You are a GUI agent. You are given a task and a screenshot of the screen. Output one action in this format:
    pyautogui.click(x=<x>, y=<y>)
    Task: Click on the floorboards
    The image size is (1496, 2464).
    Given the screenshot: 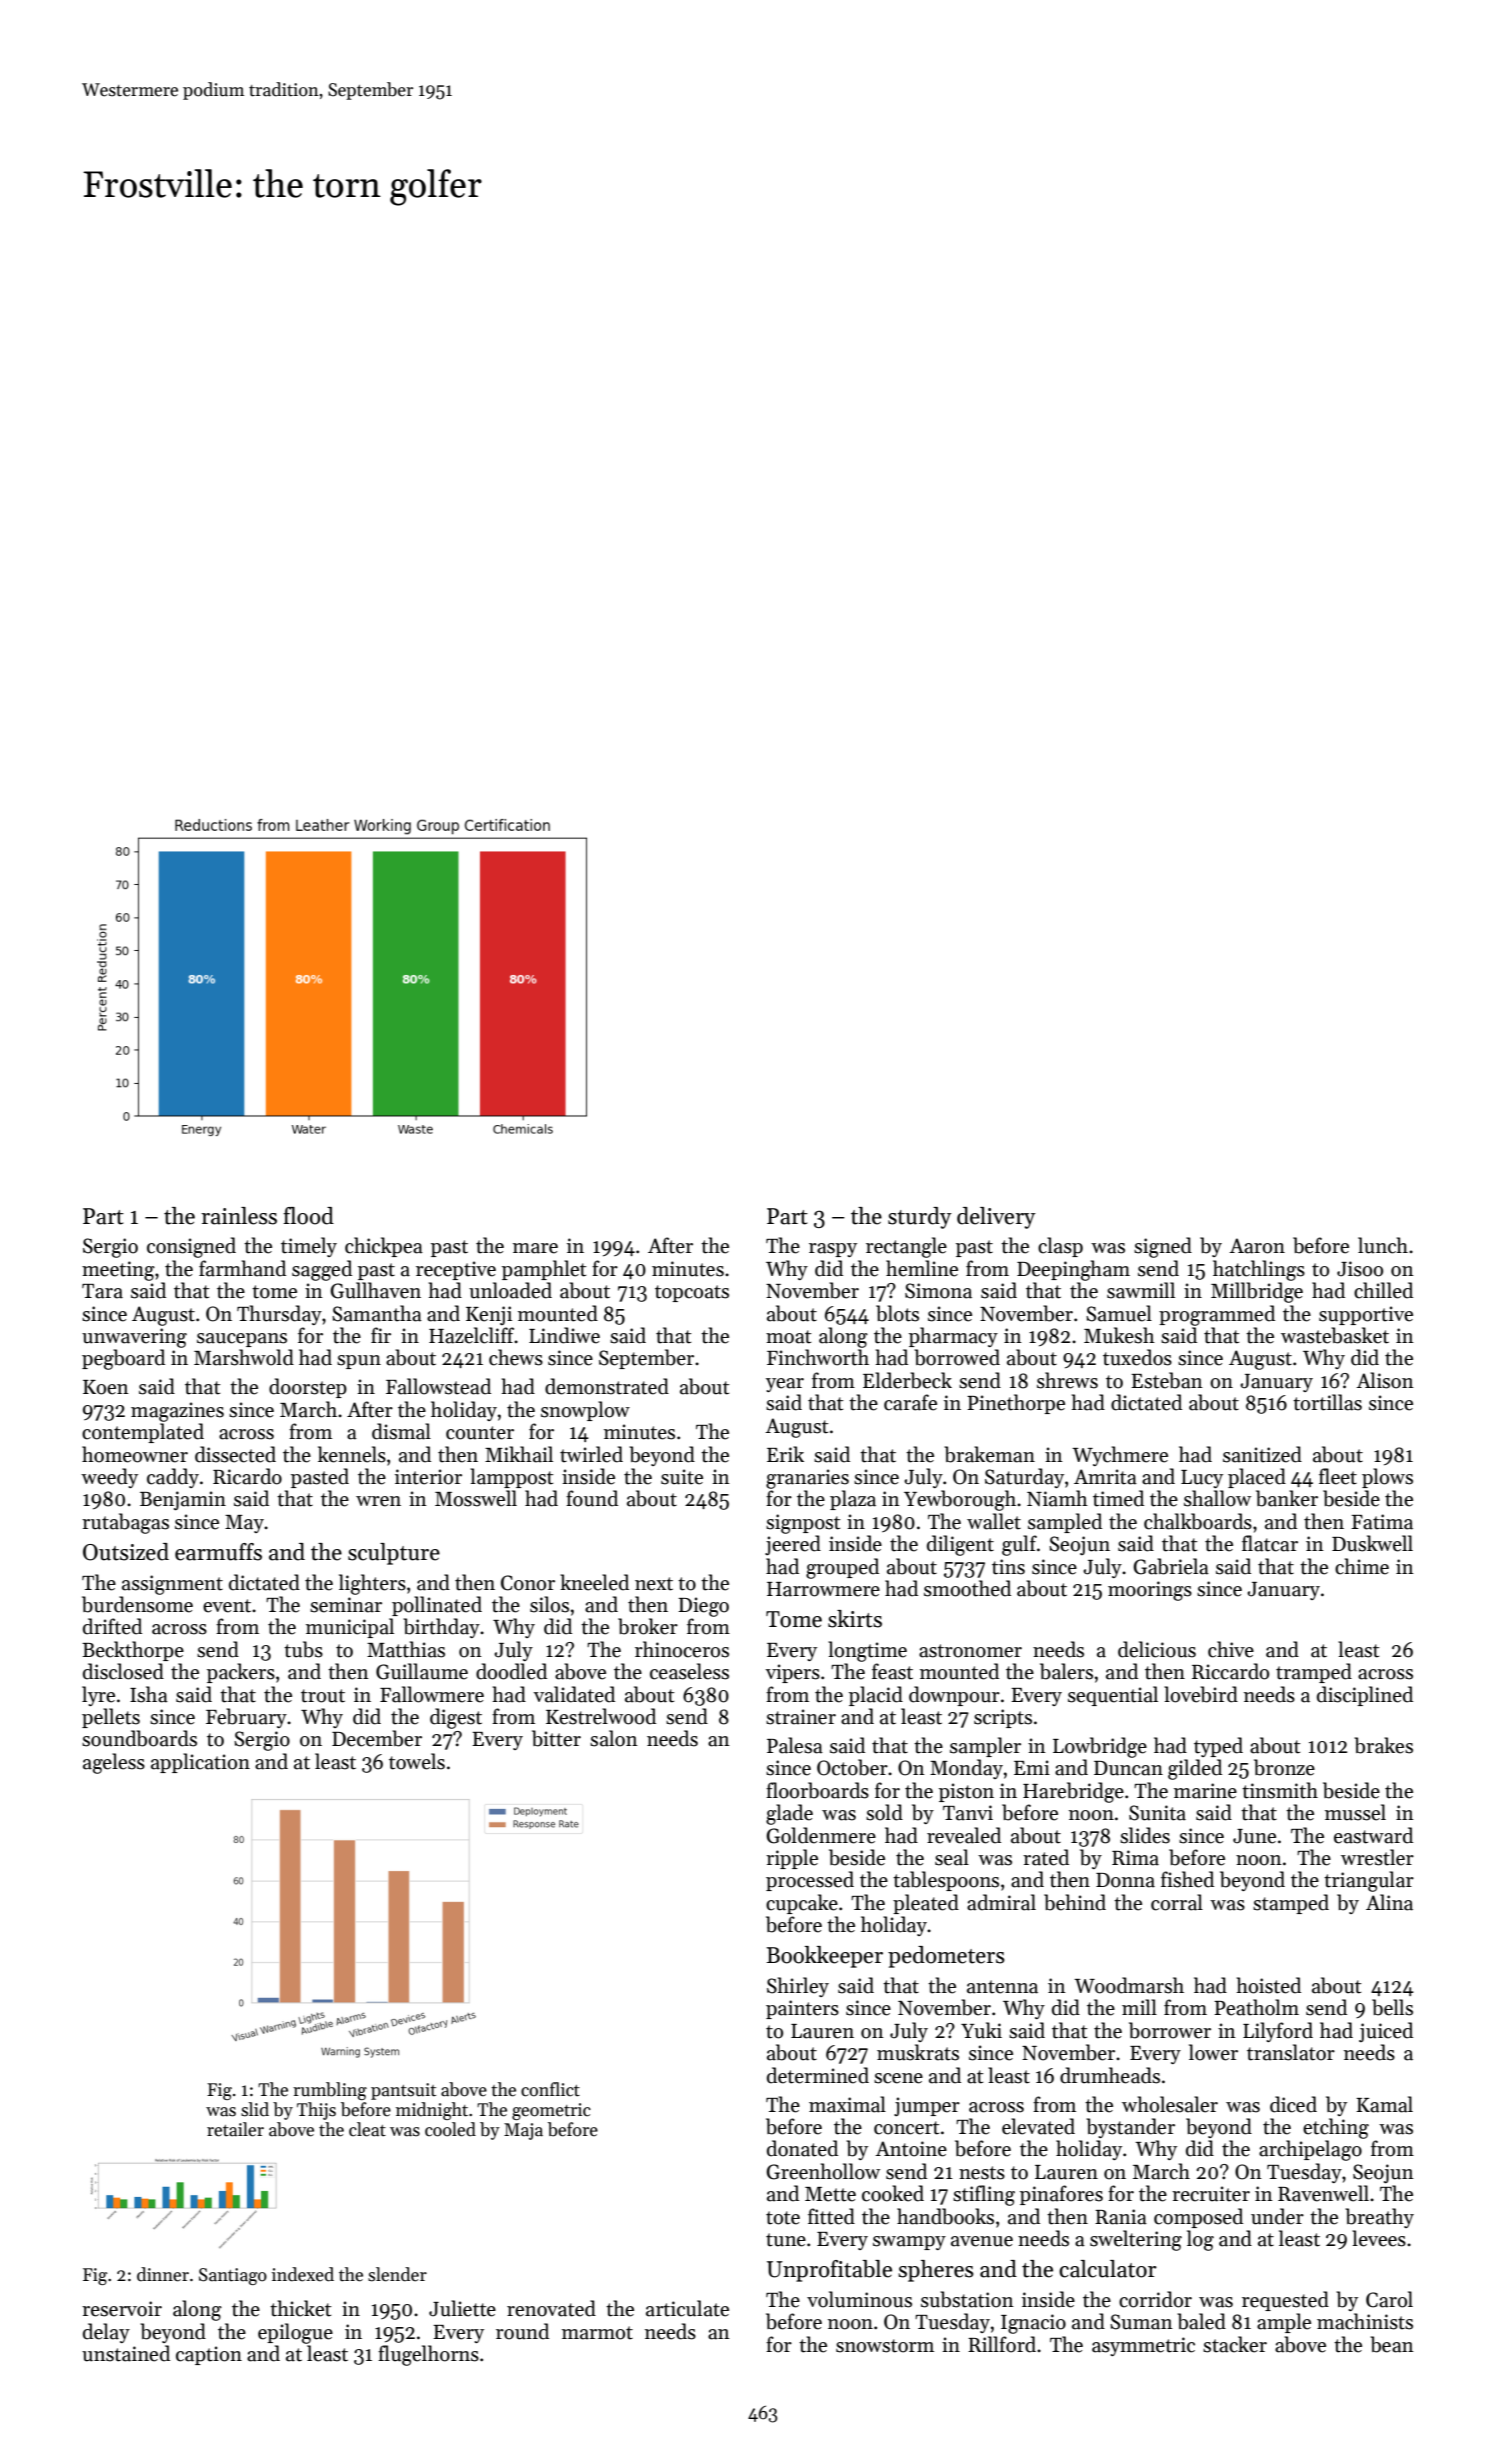 What is the action you would take?
    pyautogui.click(x=817, y=1790)
